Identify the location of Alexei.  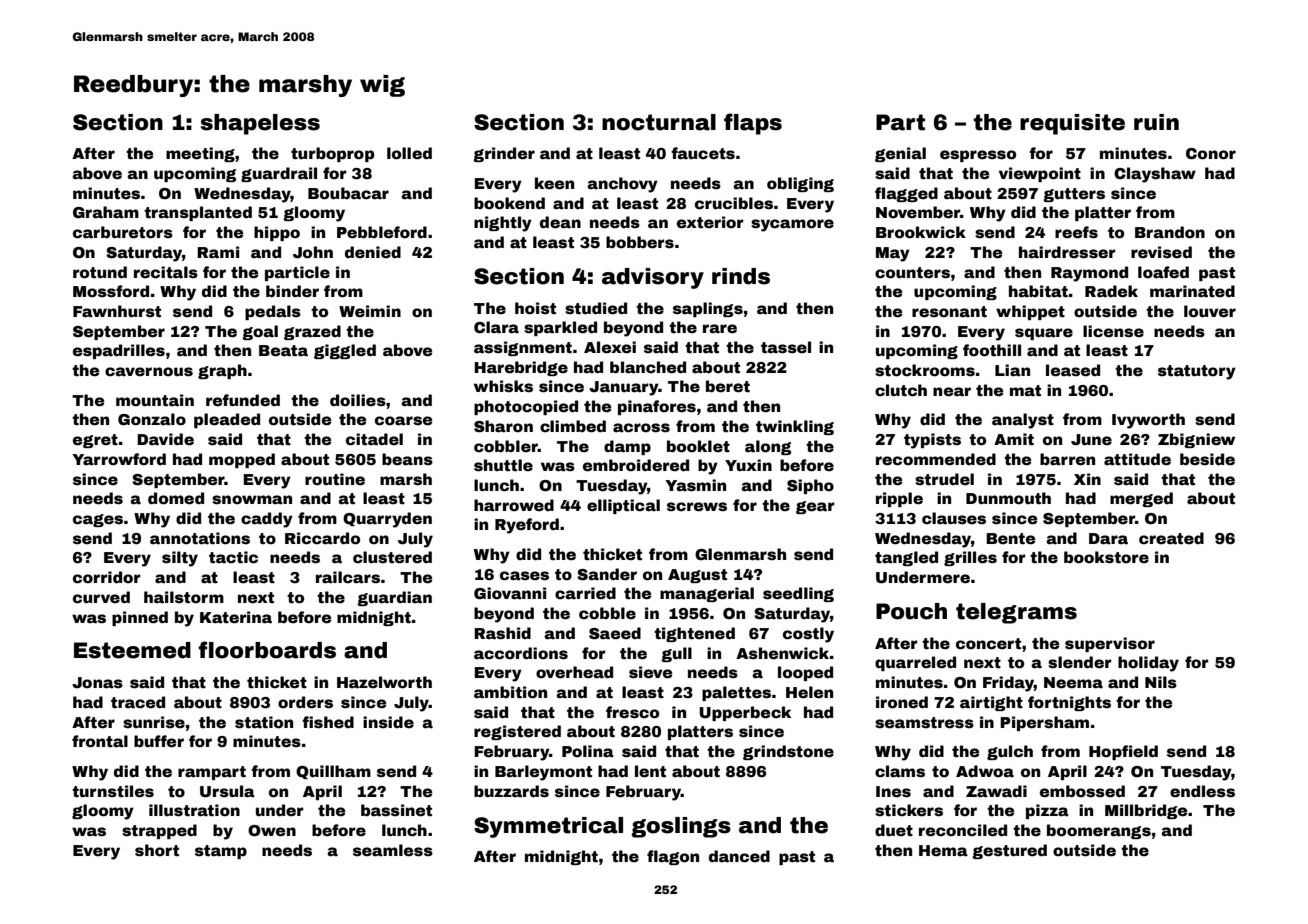
(610, 347).
